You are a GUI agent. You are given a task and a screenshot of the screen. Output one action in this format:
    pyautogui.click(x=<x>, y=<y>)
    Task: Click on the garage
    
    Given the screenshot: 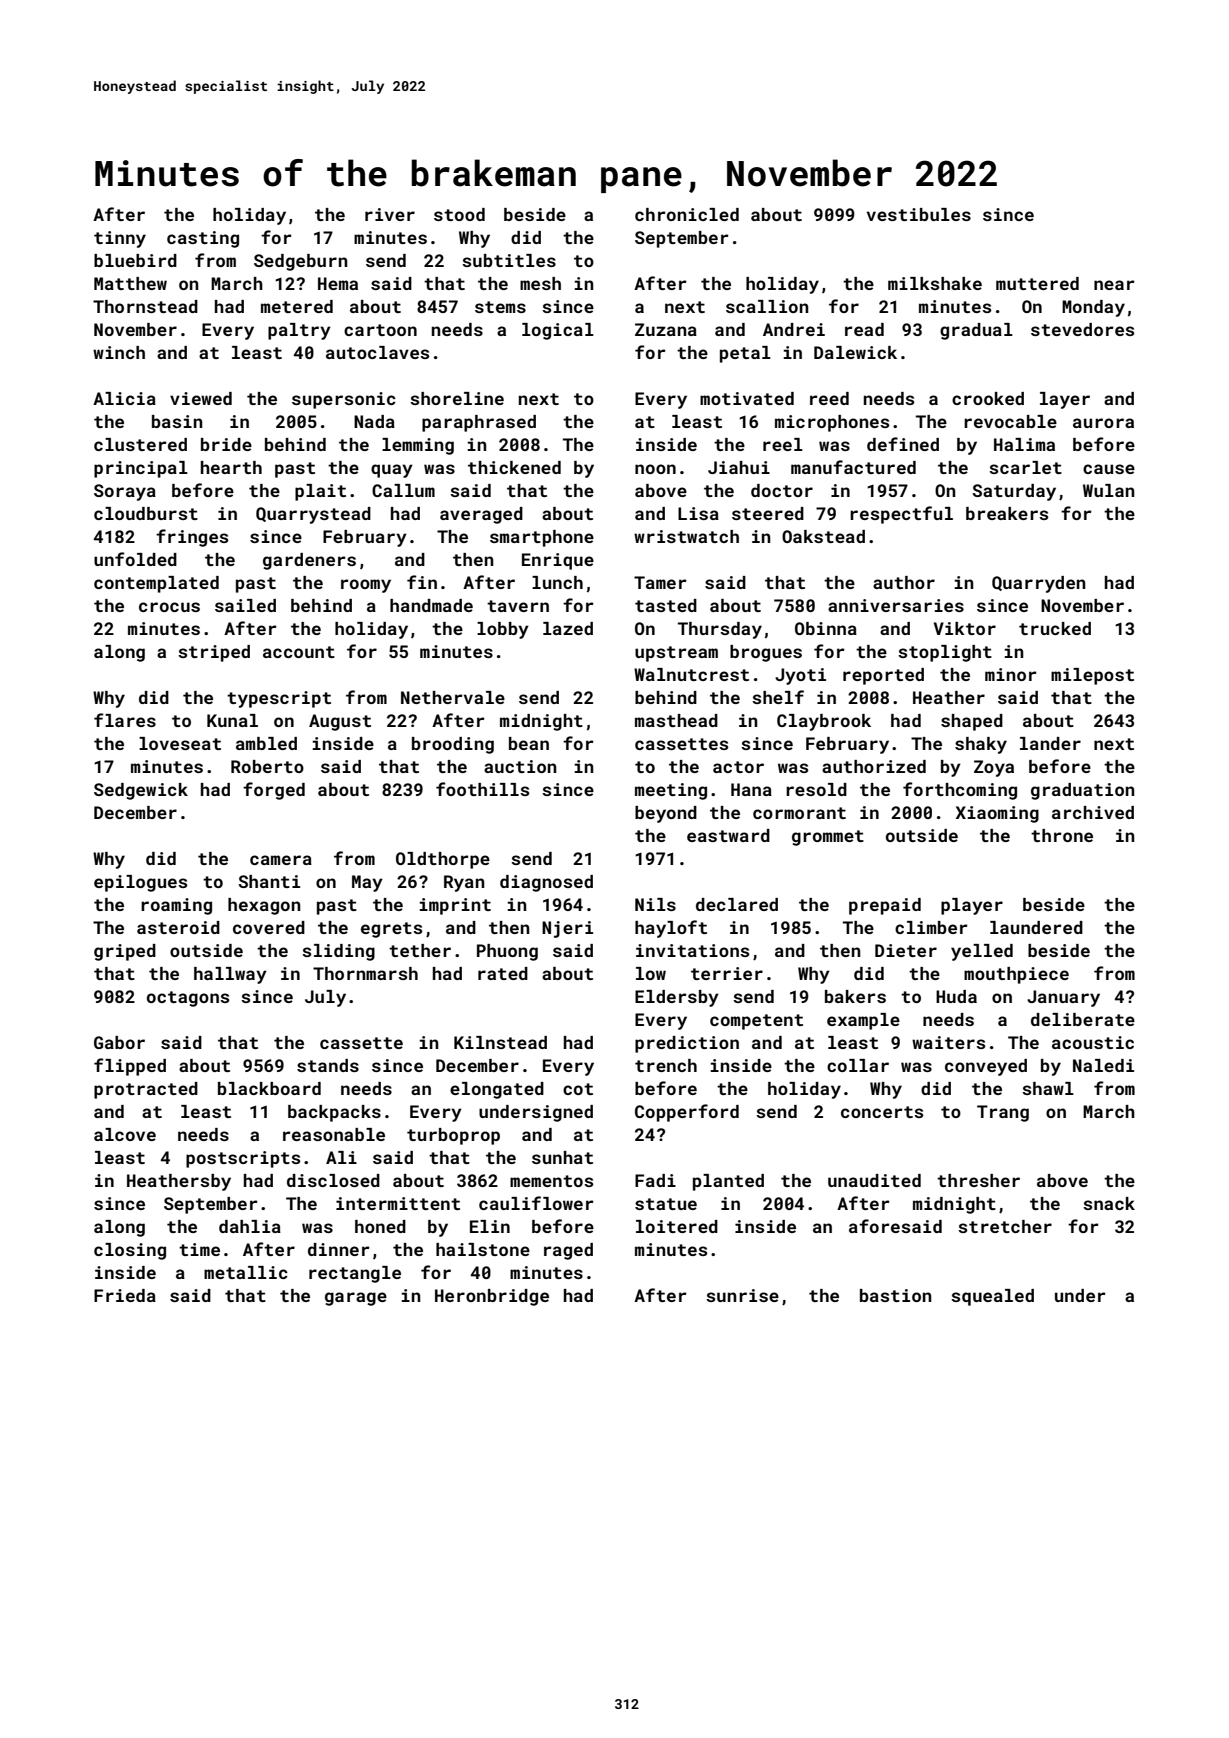 What is the action you would take?
    pyautogui.click(x=356, y=1299)
